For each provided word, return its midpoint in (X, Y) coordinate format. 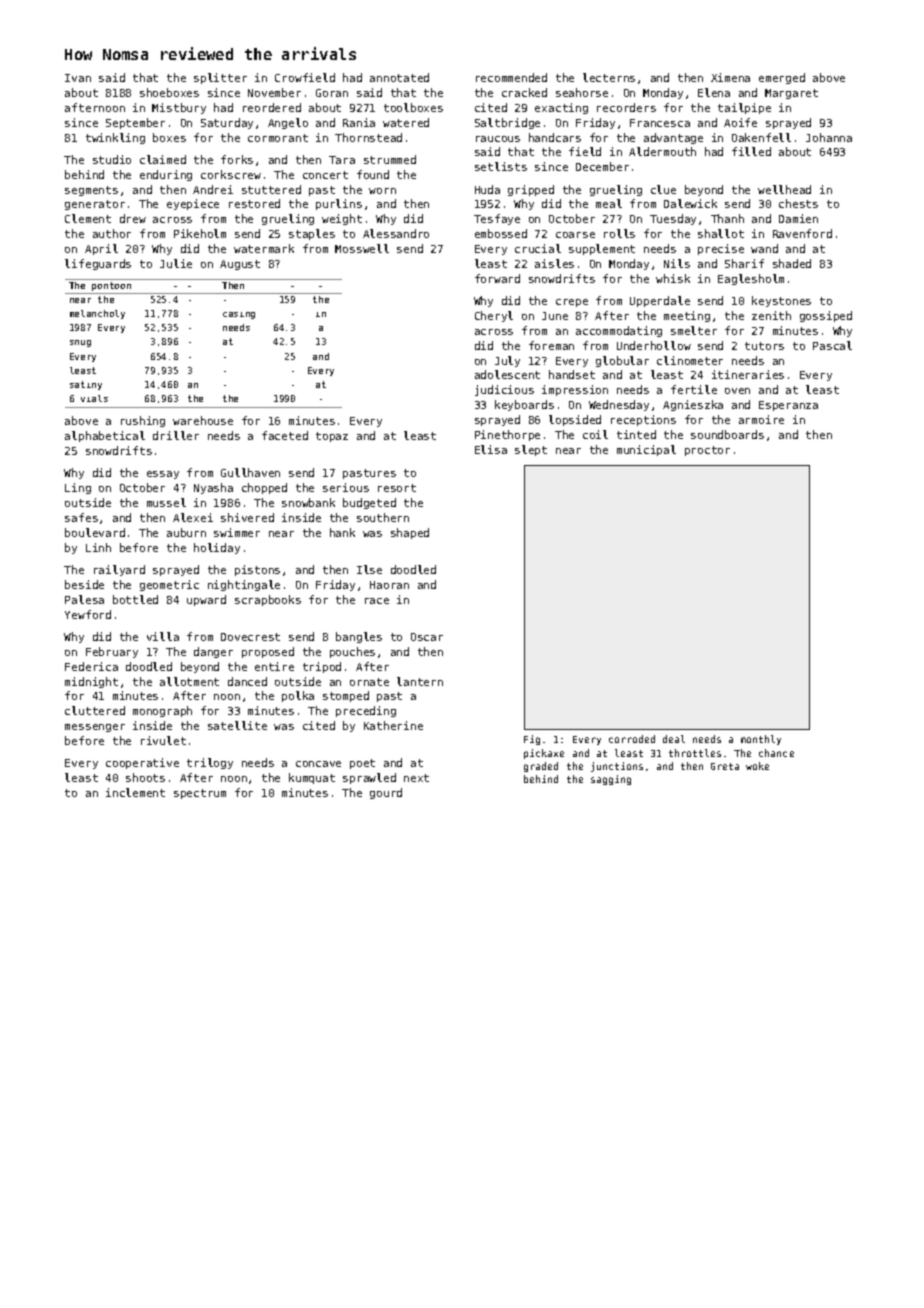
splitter (220, 78)
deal (674, 739)
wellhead (784, 189)
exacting (561, 108)
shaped (410, 533)
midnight (91, 682)
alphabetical (105, 436)
